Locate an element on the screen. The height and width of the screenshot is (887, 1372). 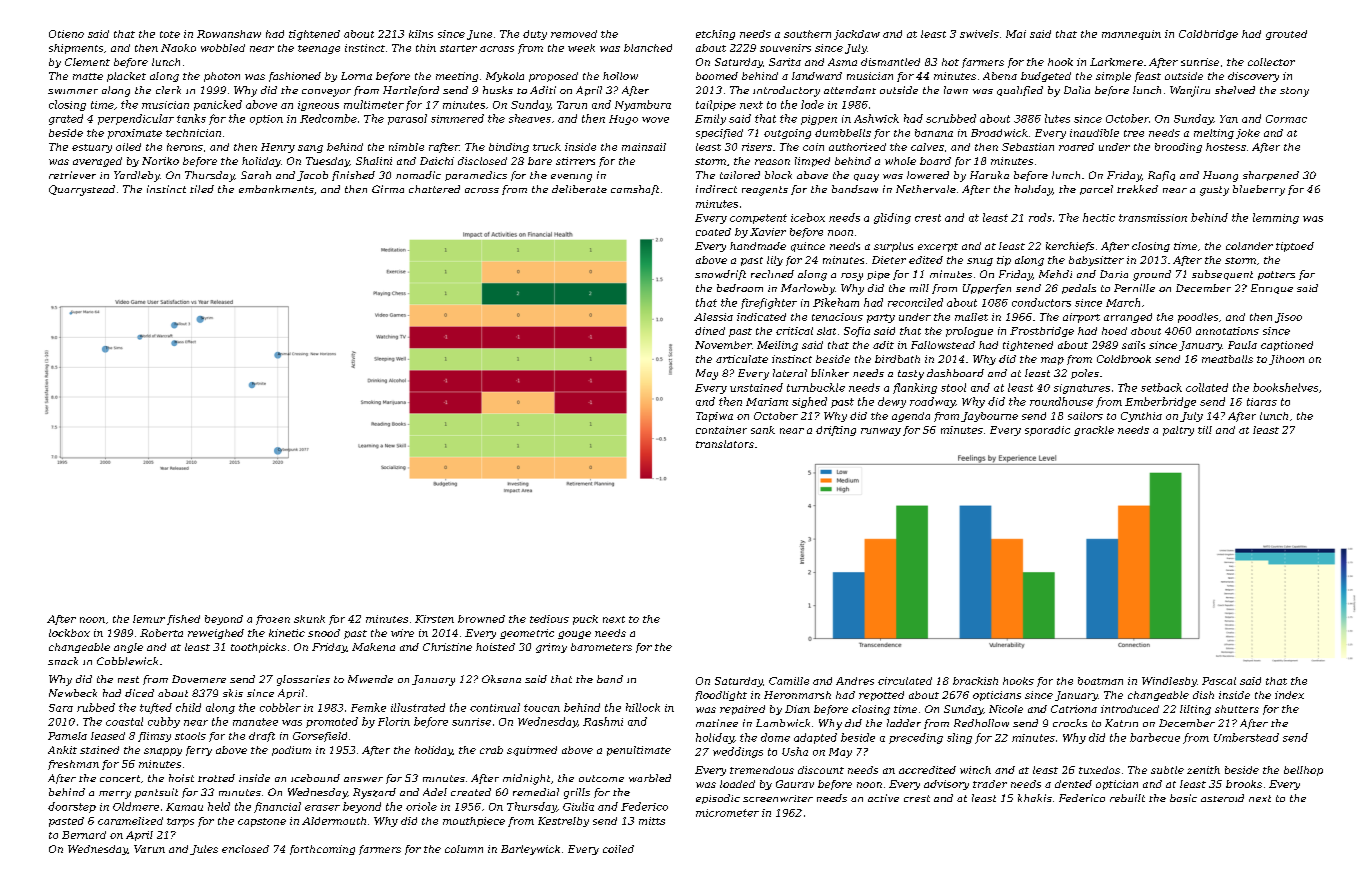
Tapiwa is located at coordinates (714, 417).
